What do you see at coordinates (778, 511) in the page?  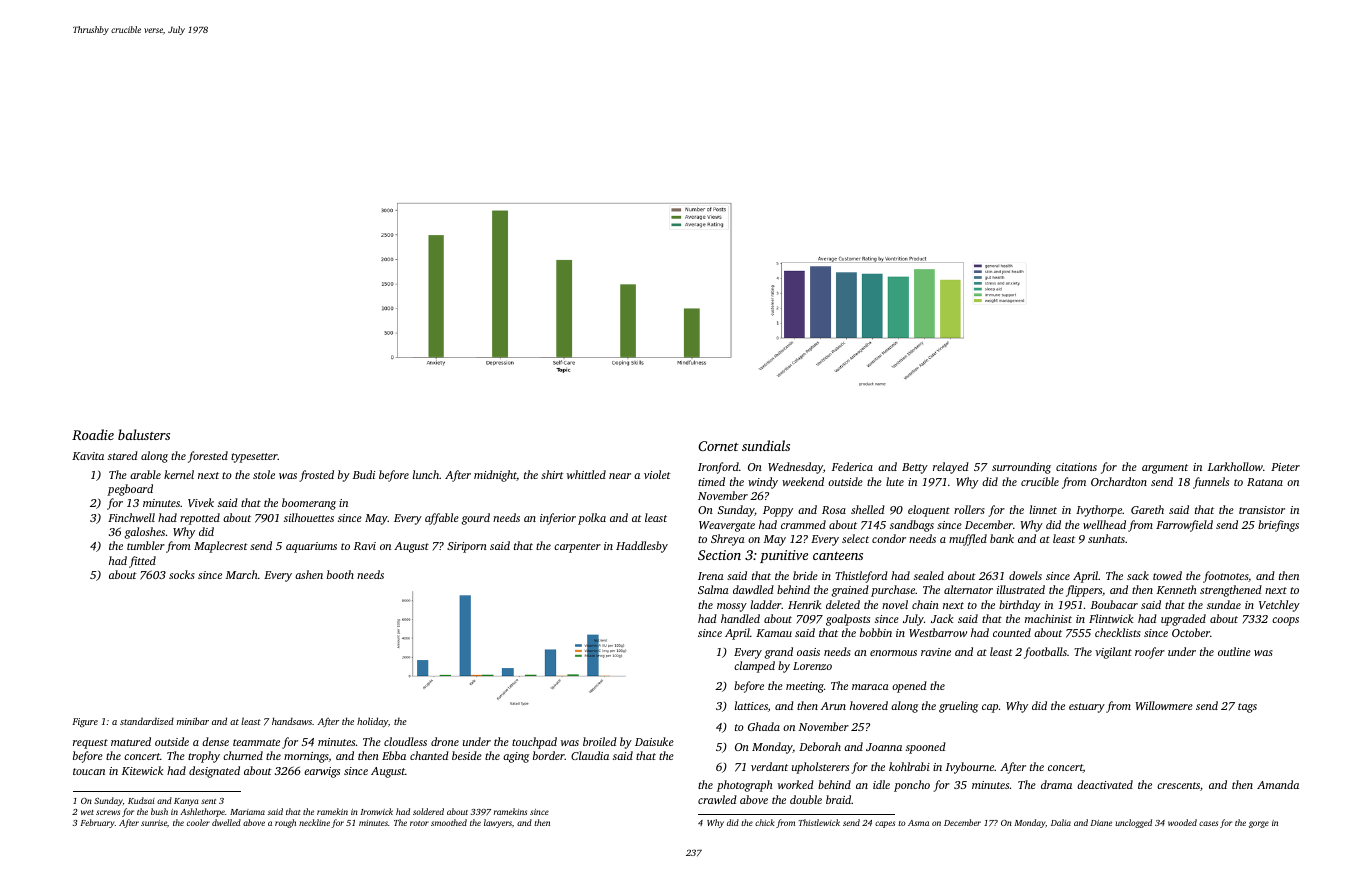 I see `Poppy` at bounding box center [778, 511].
